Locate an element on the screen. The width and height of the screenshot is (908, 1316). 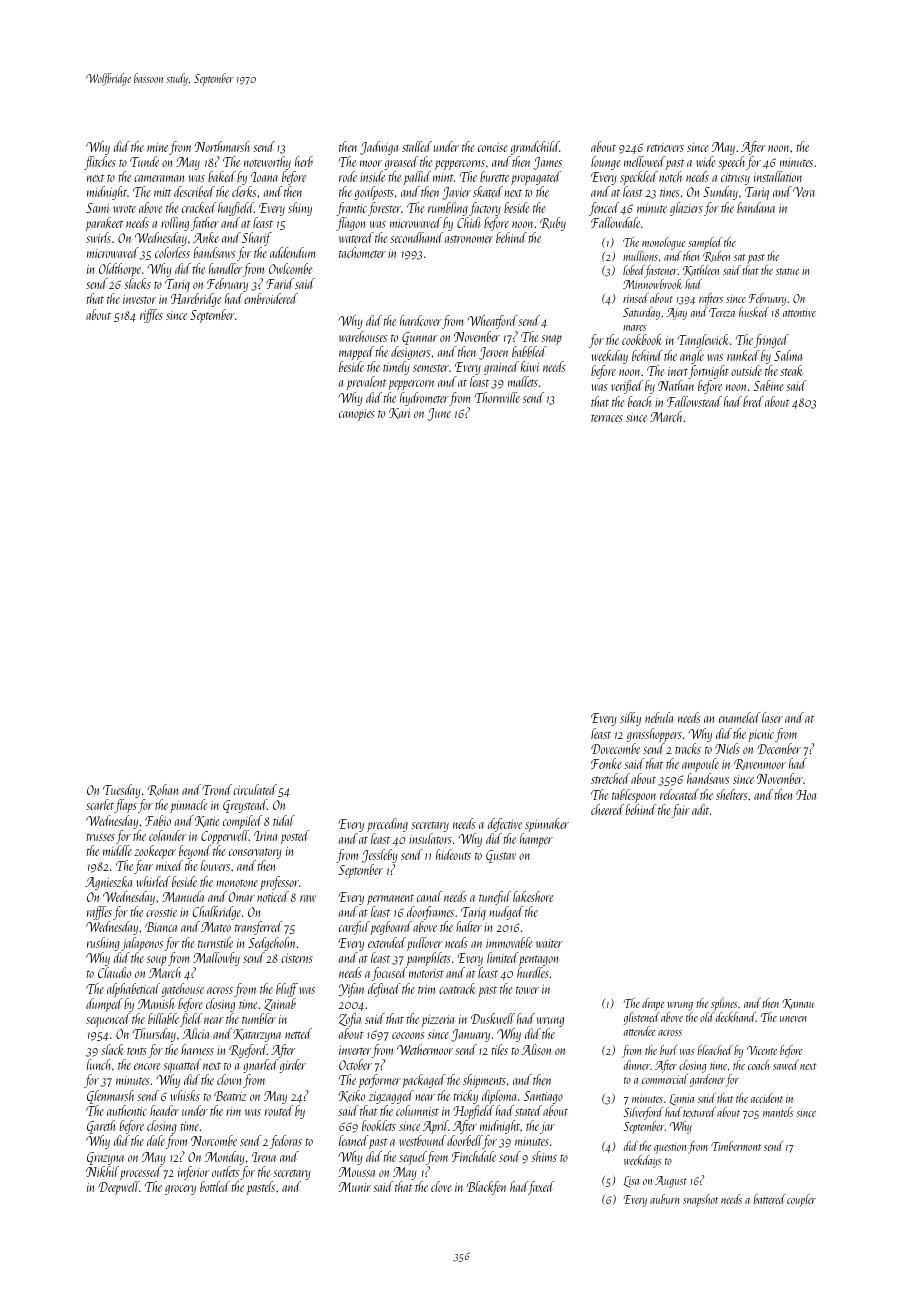
Jadwiga is located at coordinates (379, 148).
